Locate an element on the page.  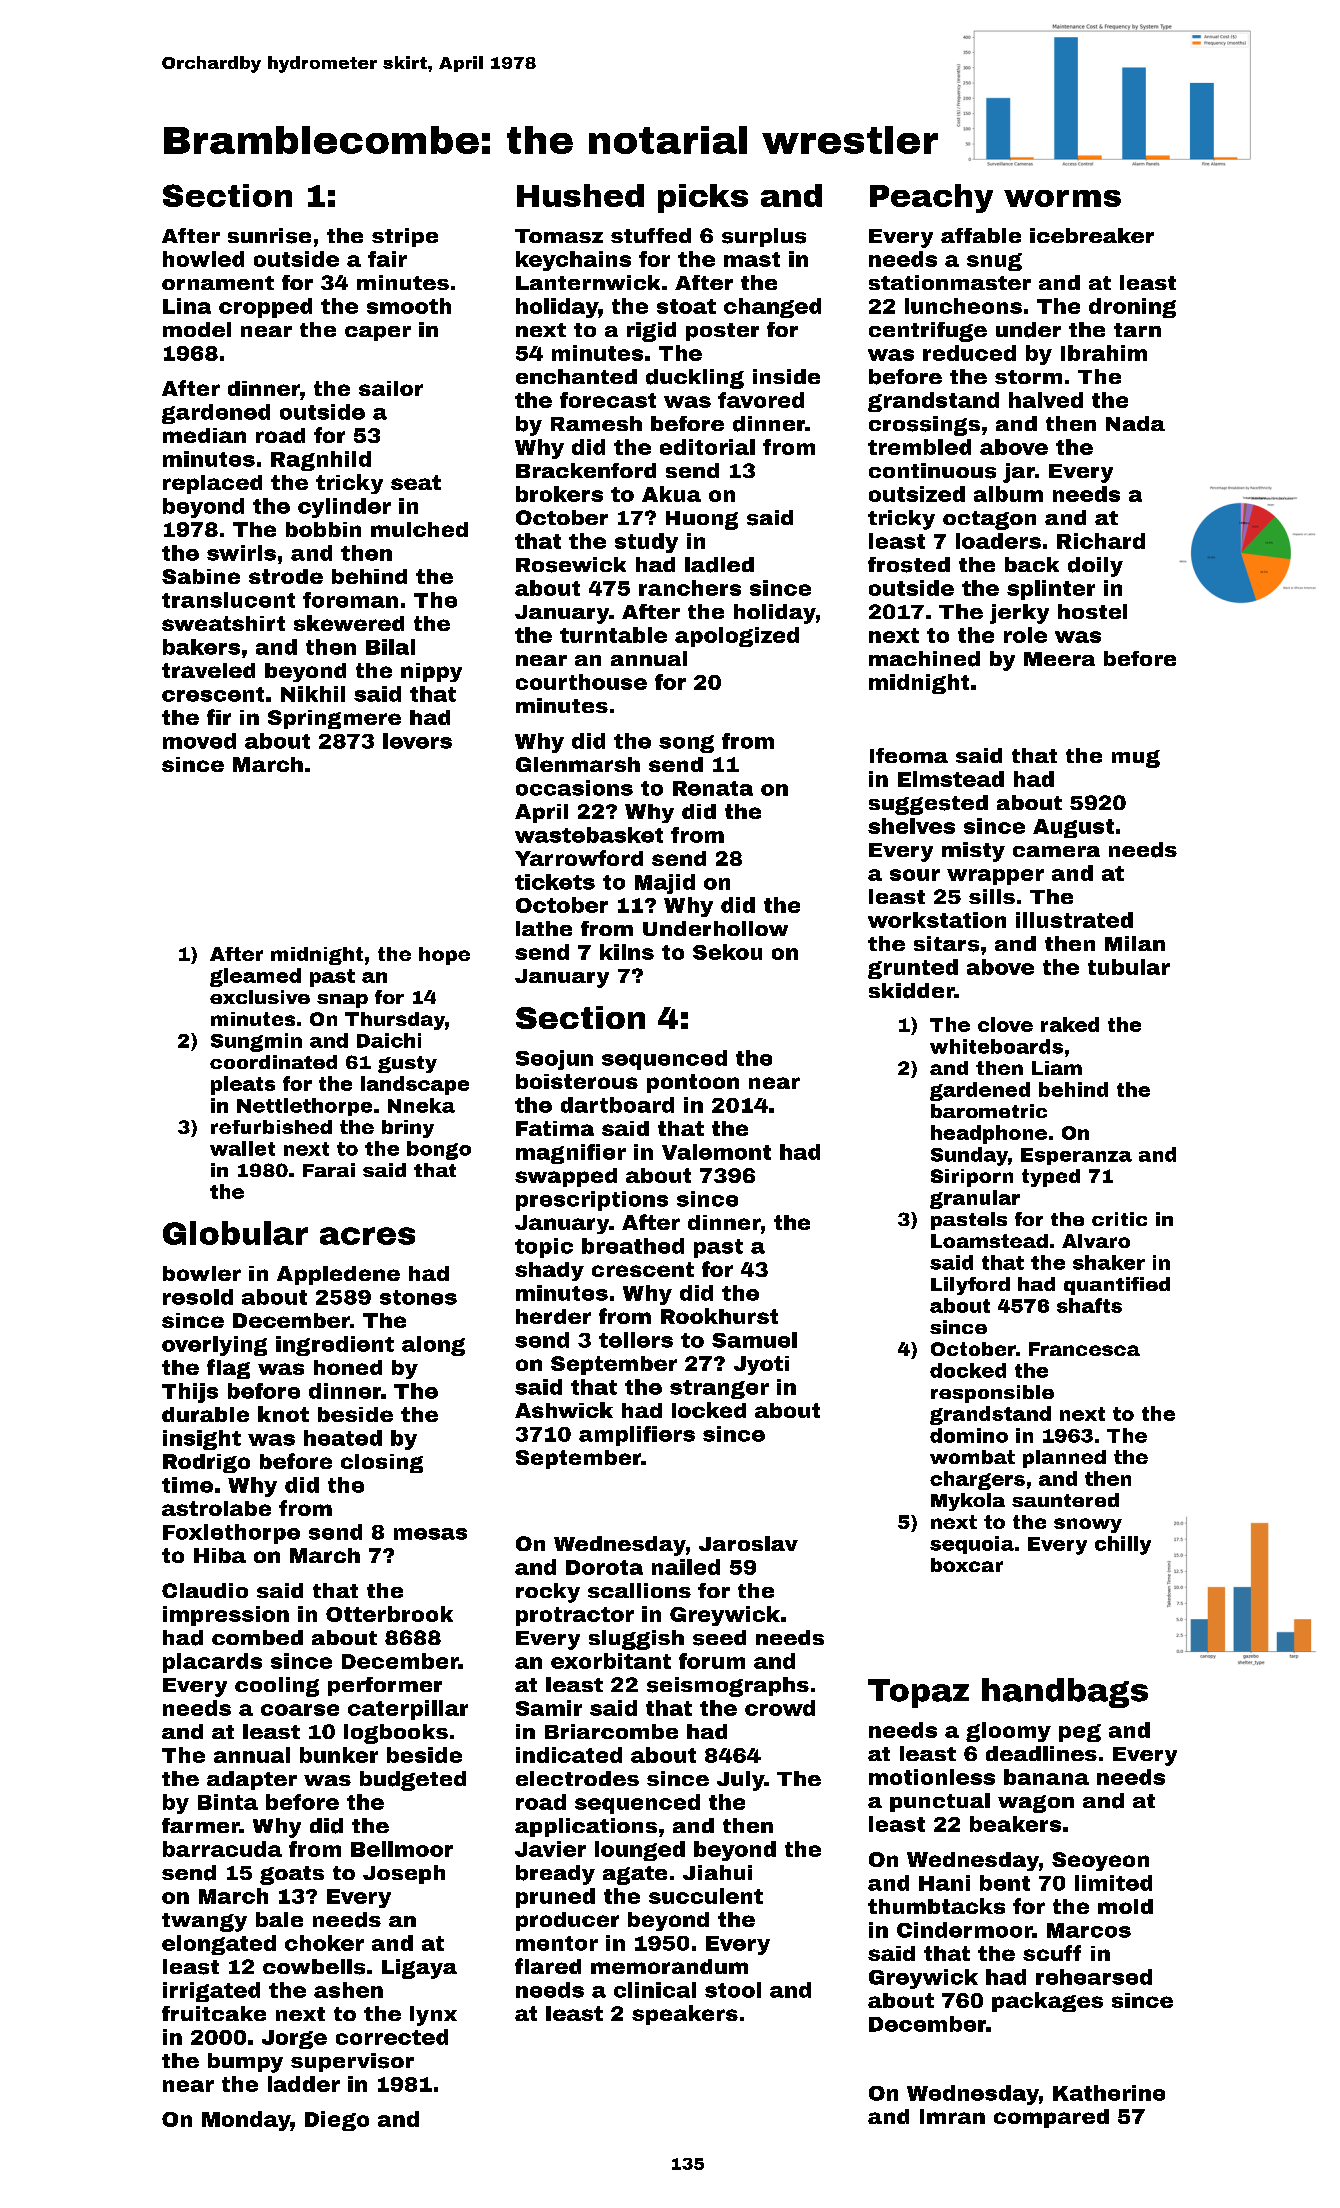
occasions is located at coordinates (574, 788).
